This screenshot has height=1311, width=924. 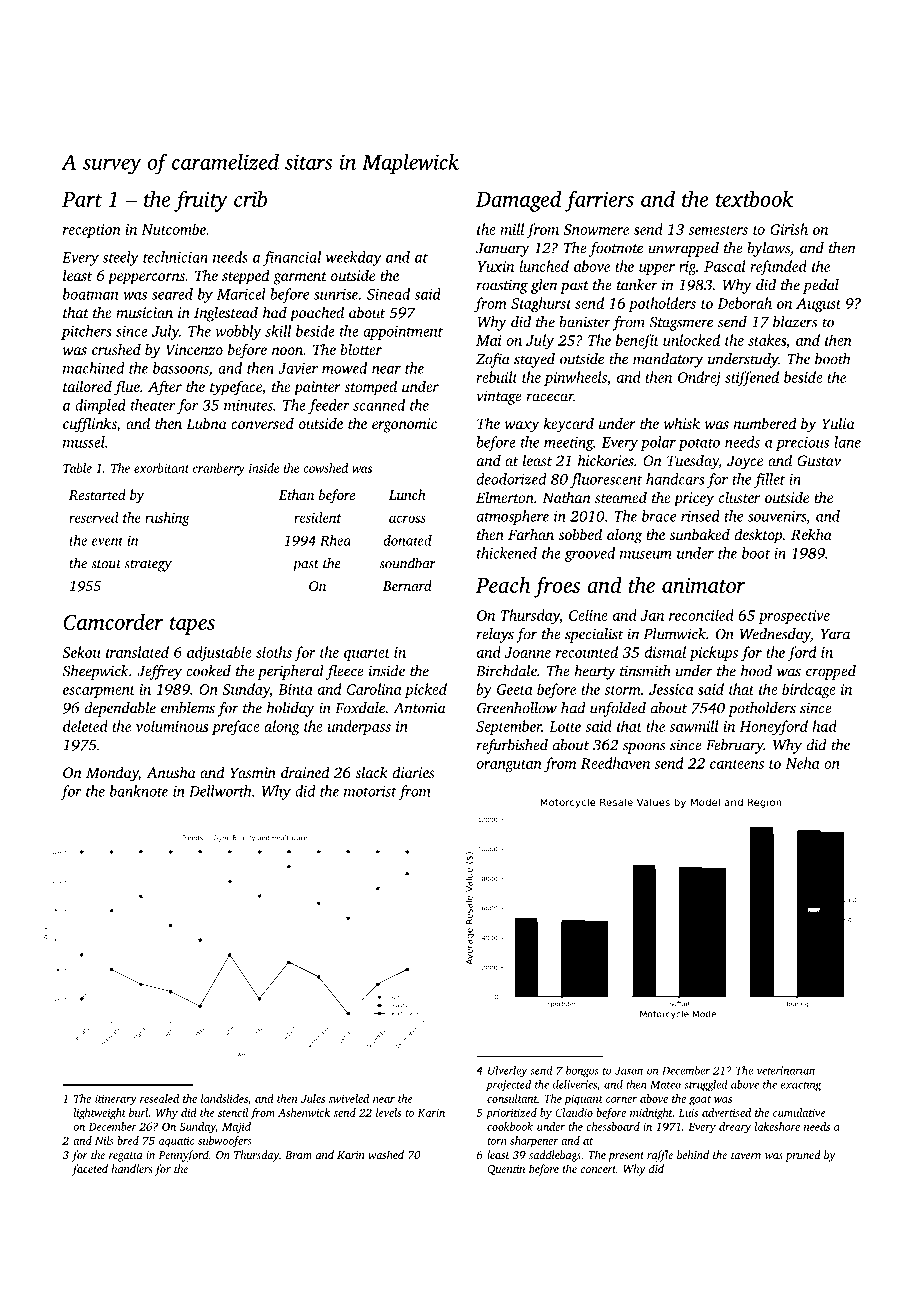 What do you see at coordinates (700, 534) in the screenshot?
I see `sunbaked` at bounding box center [700, 534].
